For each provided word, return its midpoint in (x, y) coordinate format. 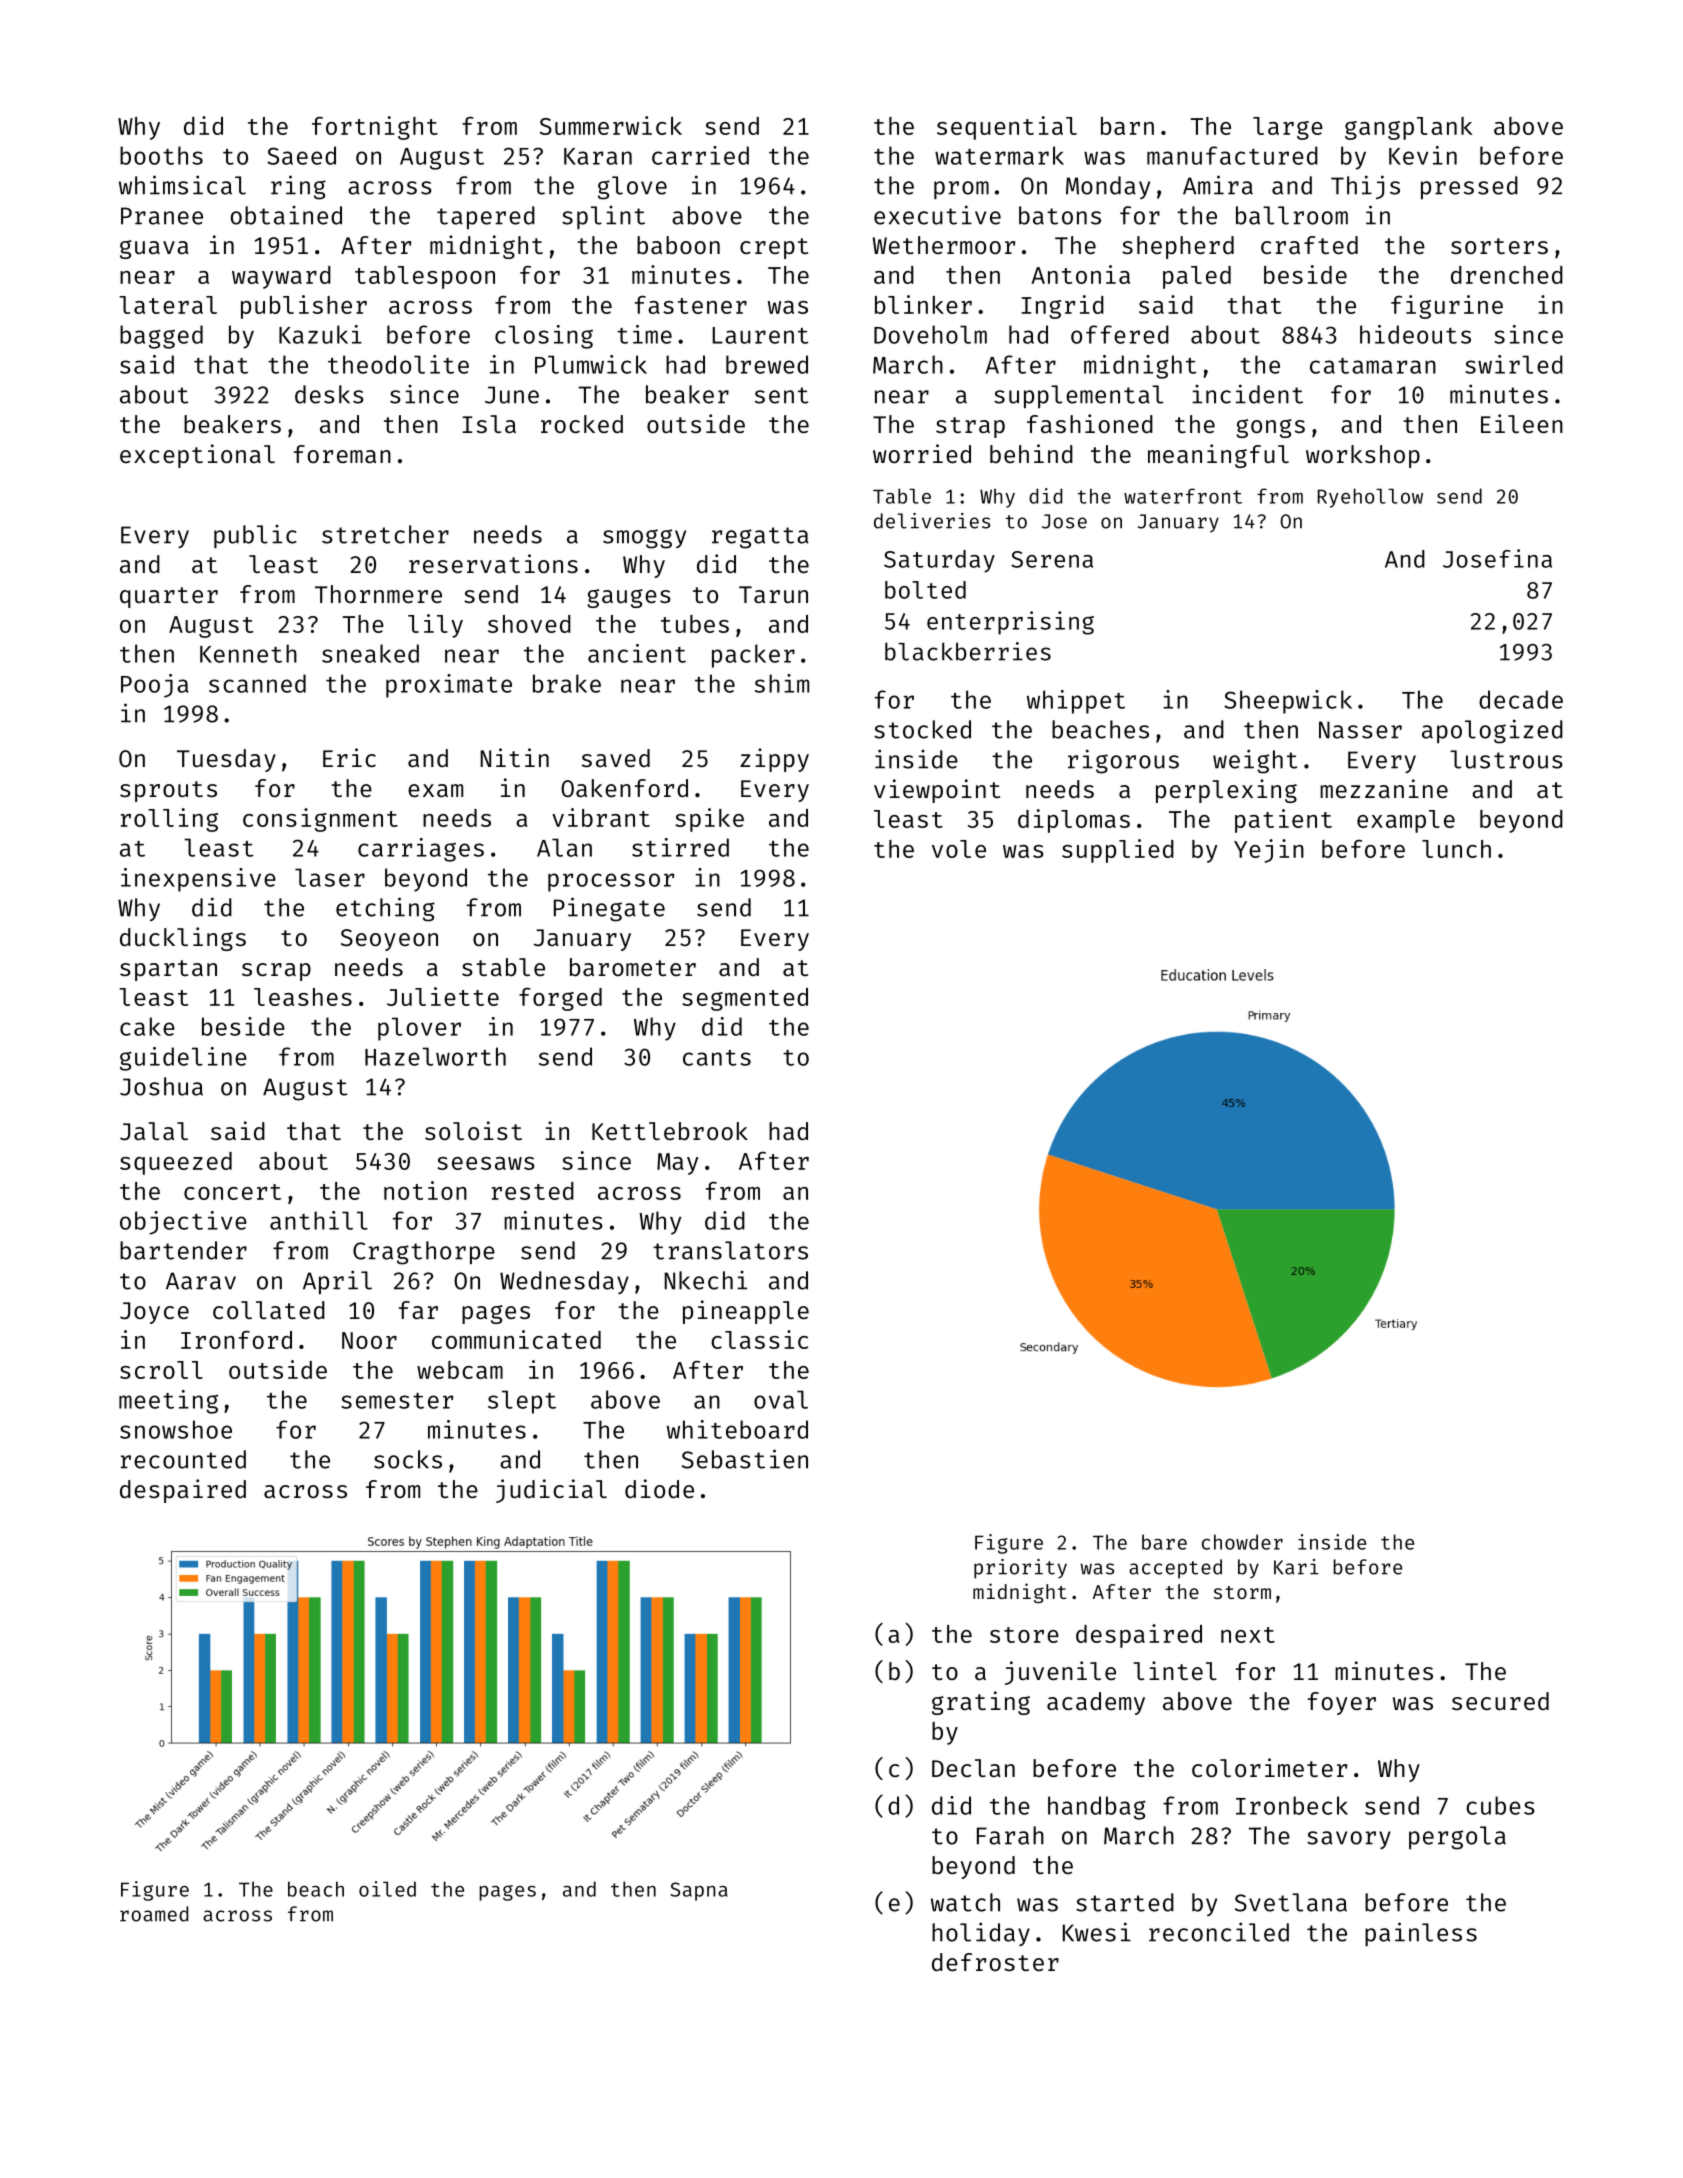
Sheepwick (1288, 702)
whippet (1076, 702)
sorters (1499, 246)
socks (408, 1459)
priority (1020, 1569)
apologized (1492, 731)
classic (759, 1339)
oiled (387, 1889)
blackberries (968, 651)
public (255, 536)
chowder (1242, 1542)
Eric (349, 757)
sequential (1007, 128)
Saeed (301, 155)
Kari (1296, 1567)
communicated (516, 1339)
